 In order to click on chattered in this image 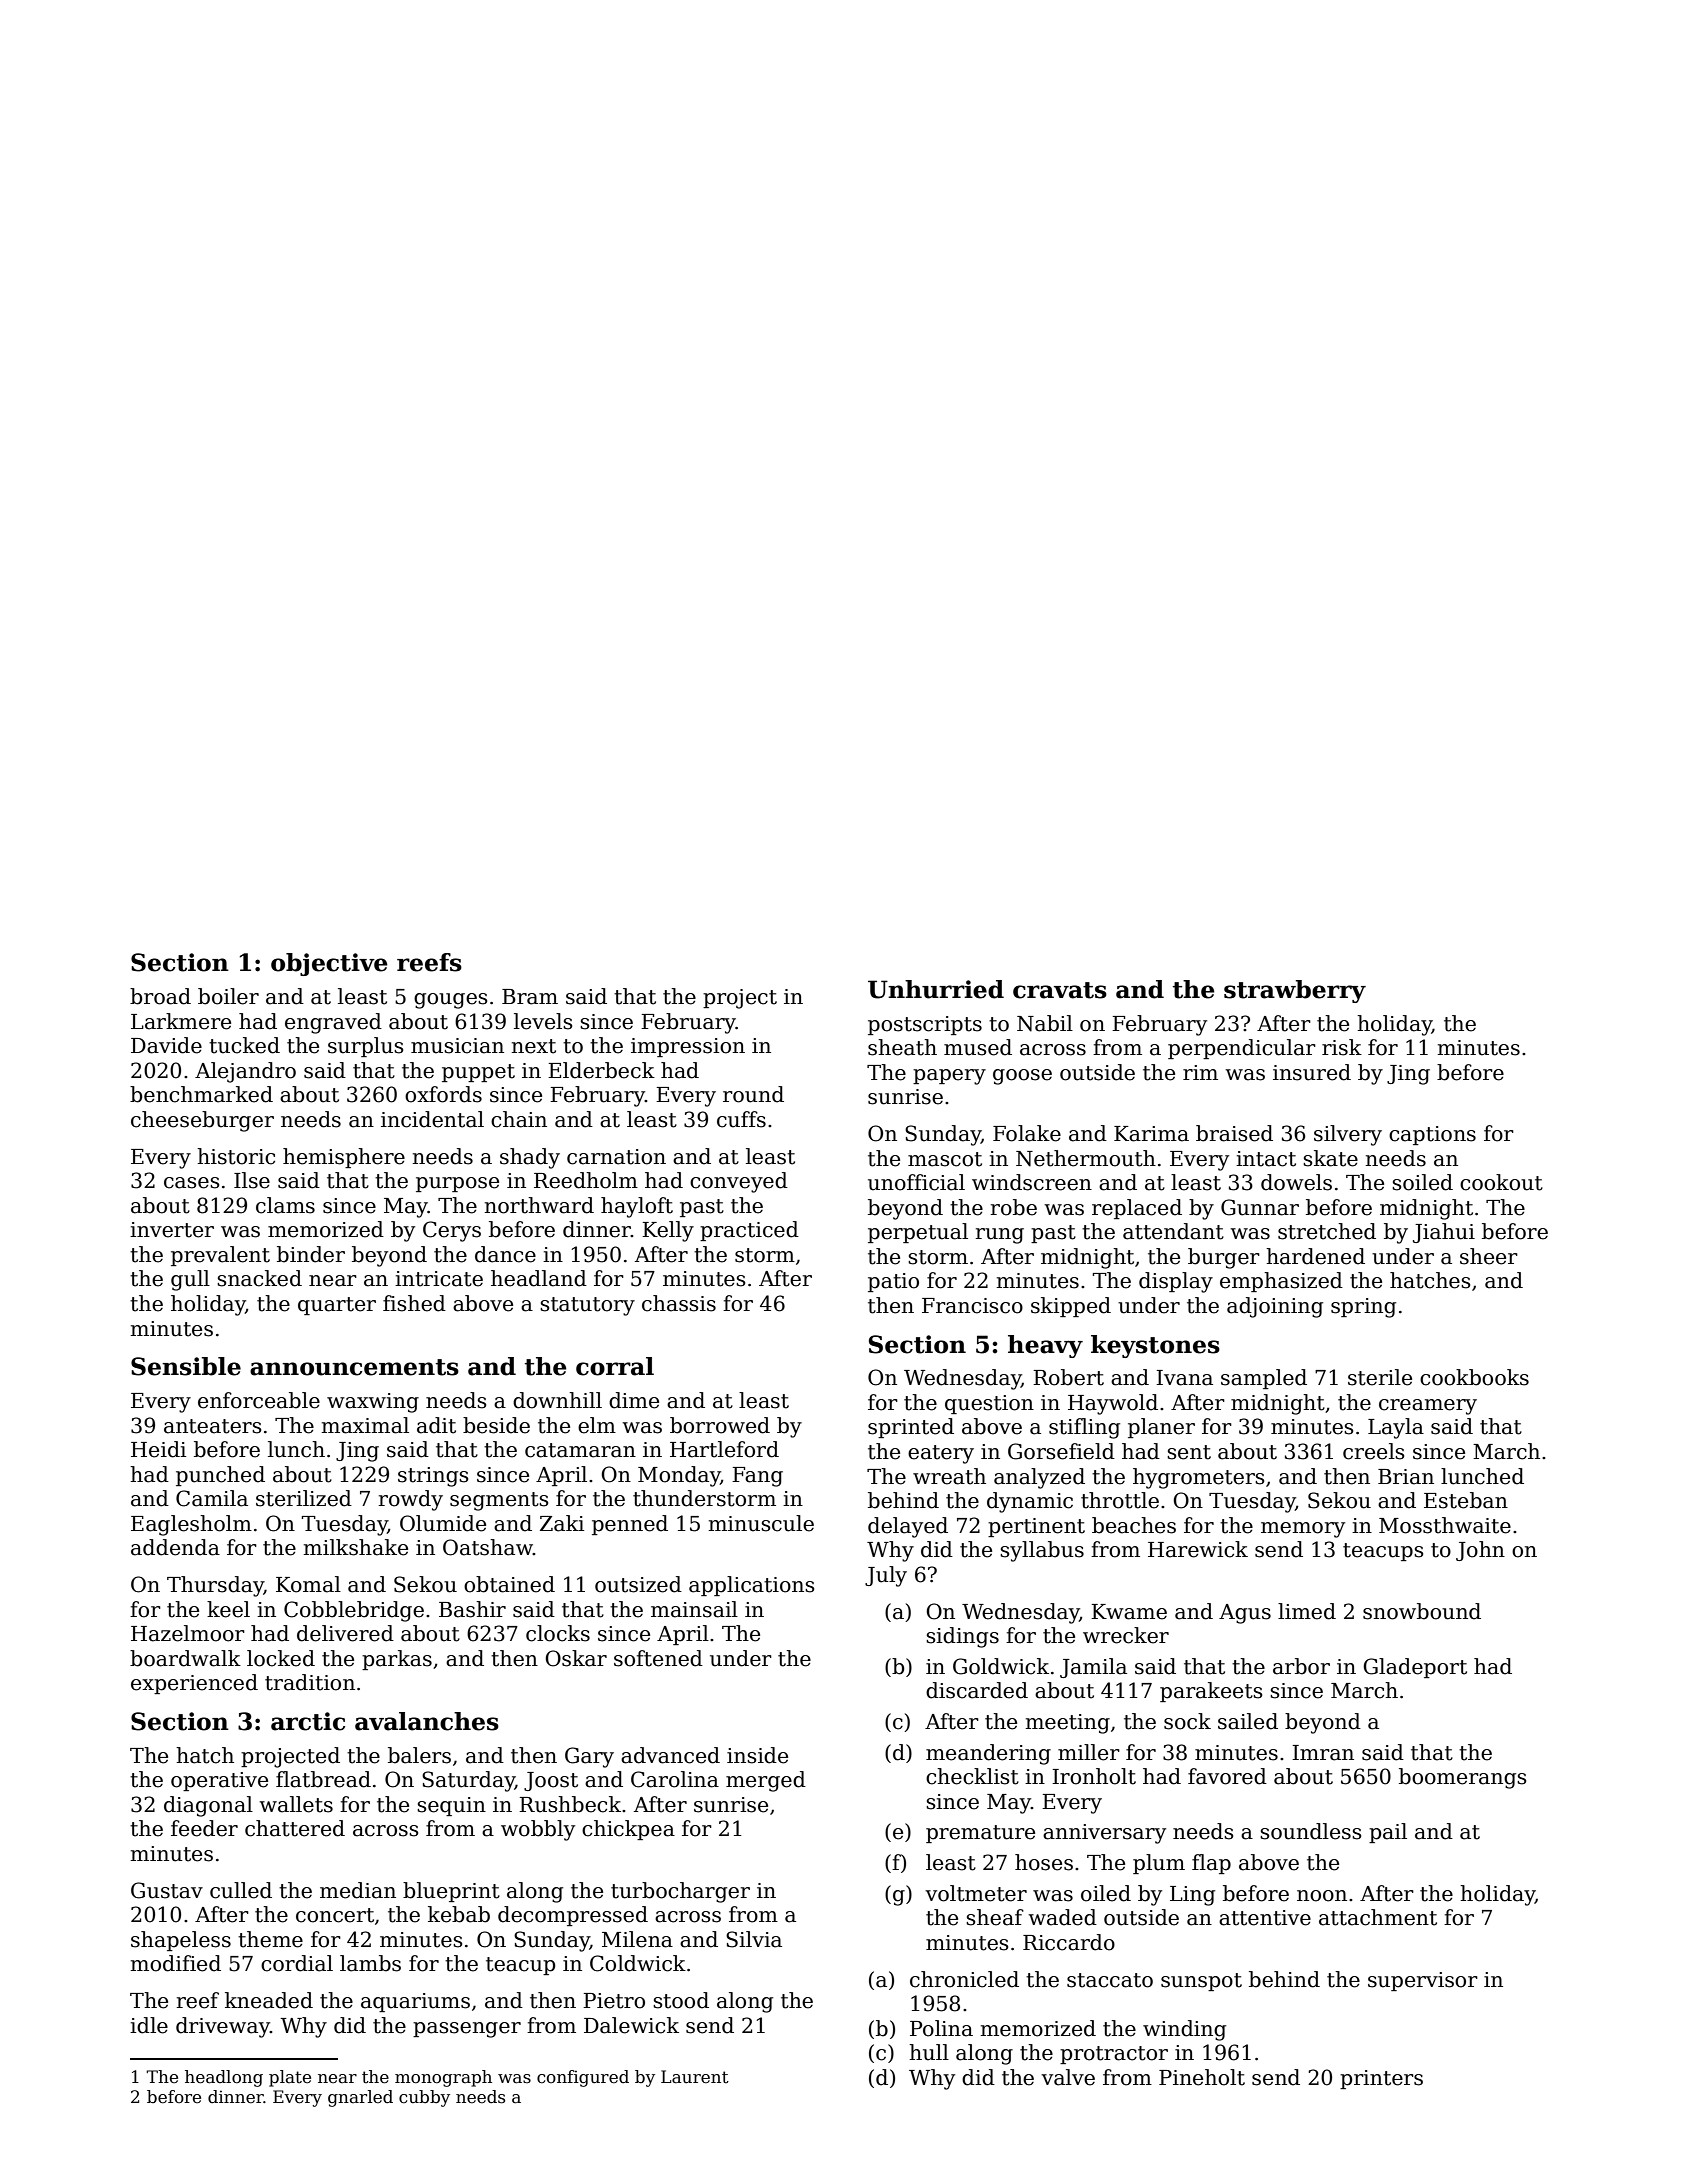, I will do `click(295, 1828)`.
